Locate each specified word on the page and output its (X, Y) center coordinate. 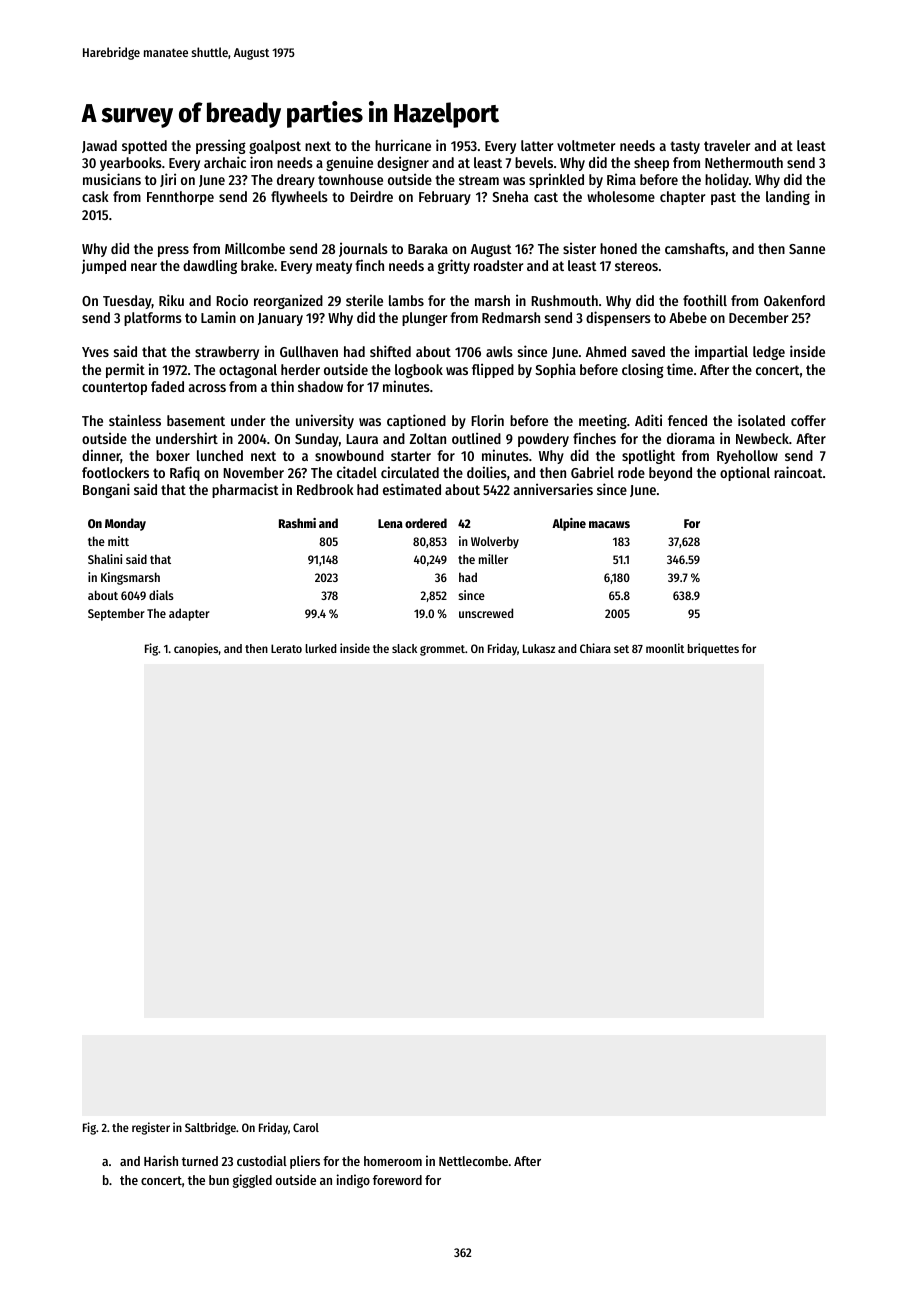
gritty (454, 266)
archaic (225, 162)
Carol (306, 1127)
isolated (761, 420)
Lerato (286, 648)
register (151, 1128)
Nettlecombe (473, 1161)
